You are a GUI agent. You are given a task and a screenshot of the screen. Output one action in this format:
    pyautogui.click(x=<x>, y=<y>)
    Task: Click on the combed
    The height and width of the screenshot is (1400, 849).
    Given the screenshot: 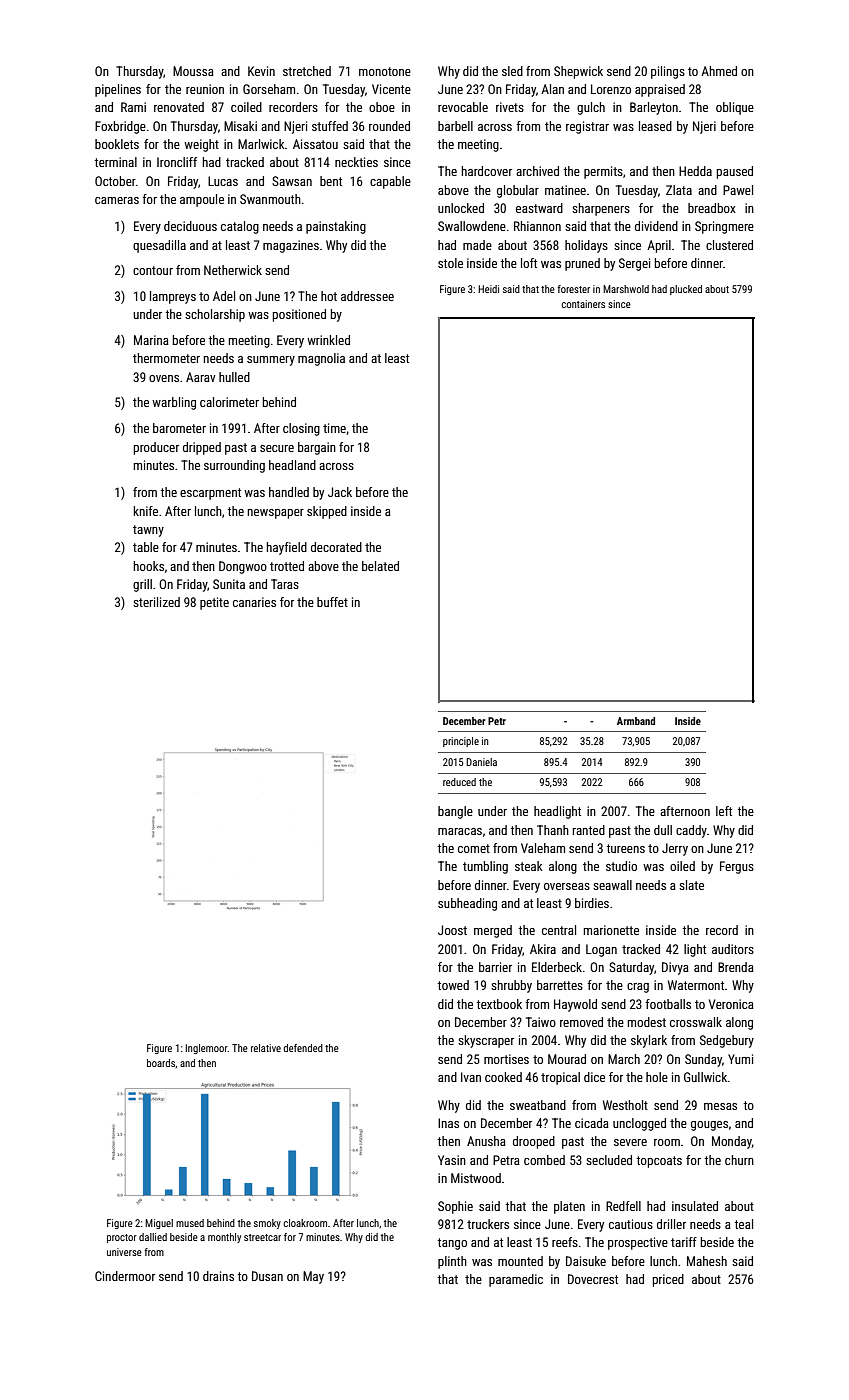 What is the action you would take?
    pyautogui.click(x=544, y=1160)
